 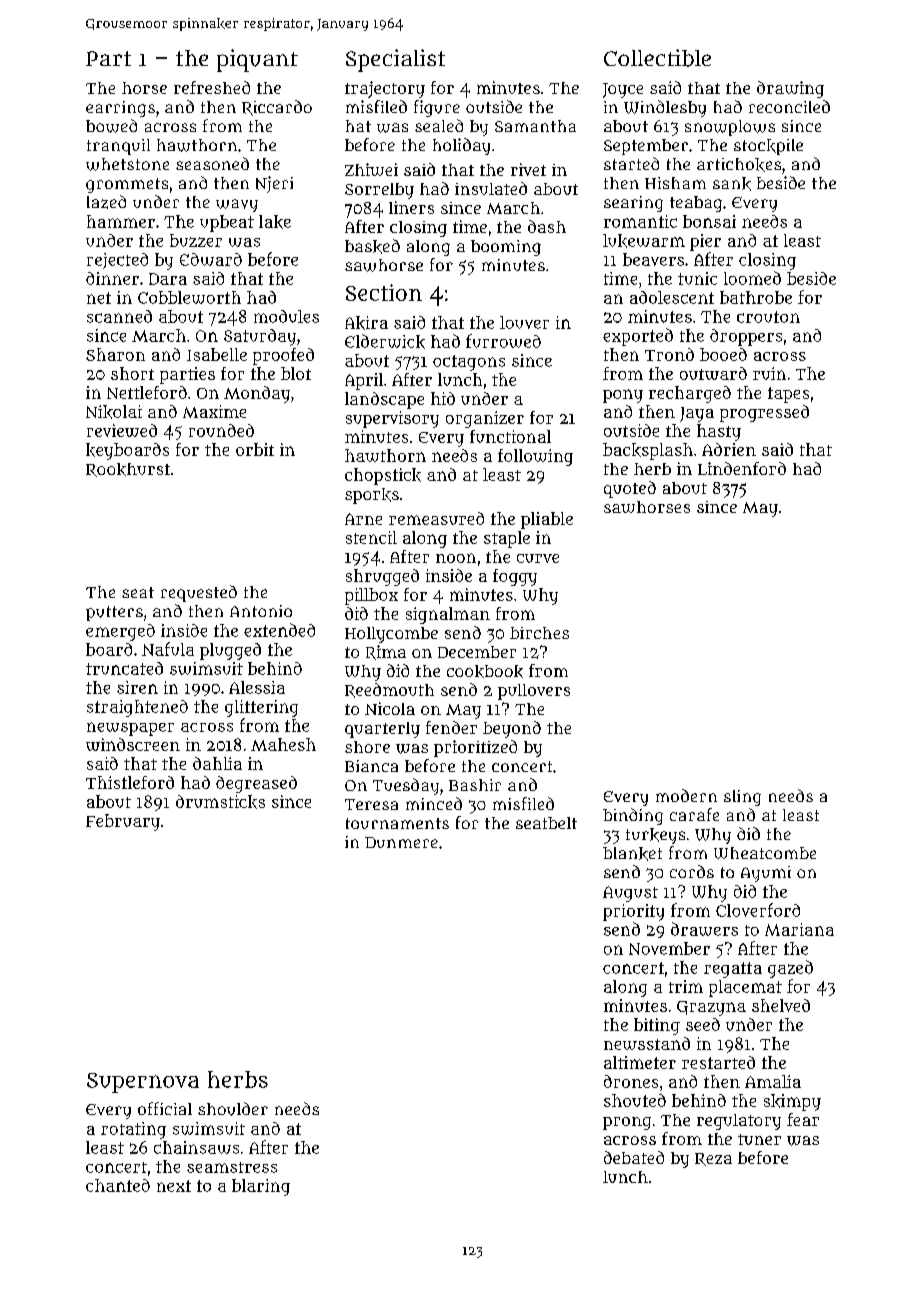 I want to click on drumsticks, so click(x=220, y=802).
